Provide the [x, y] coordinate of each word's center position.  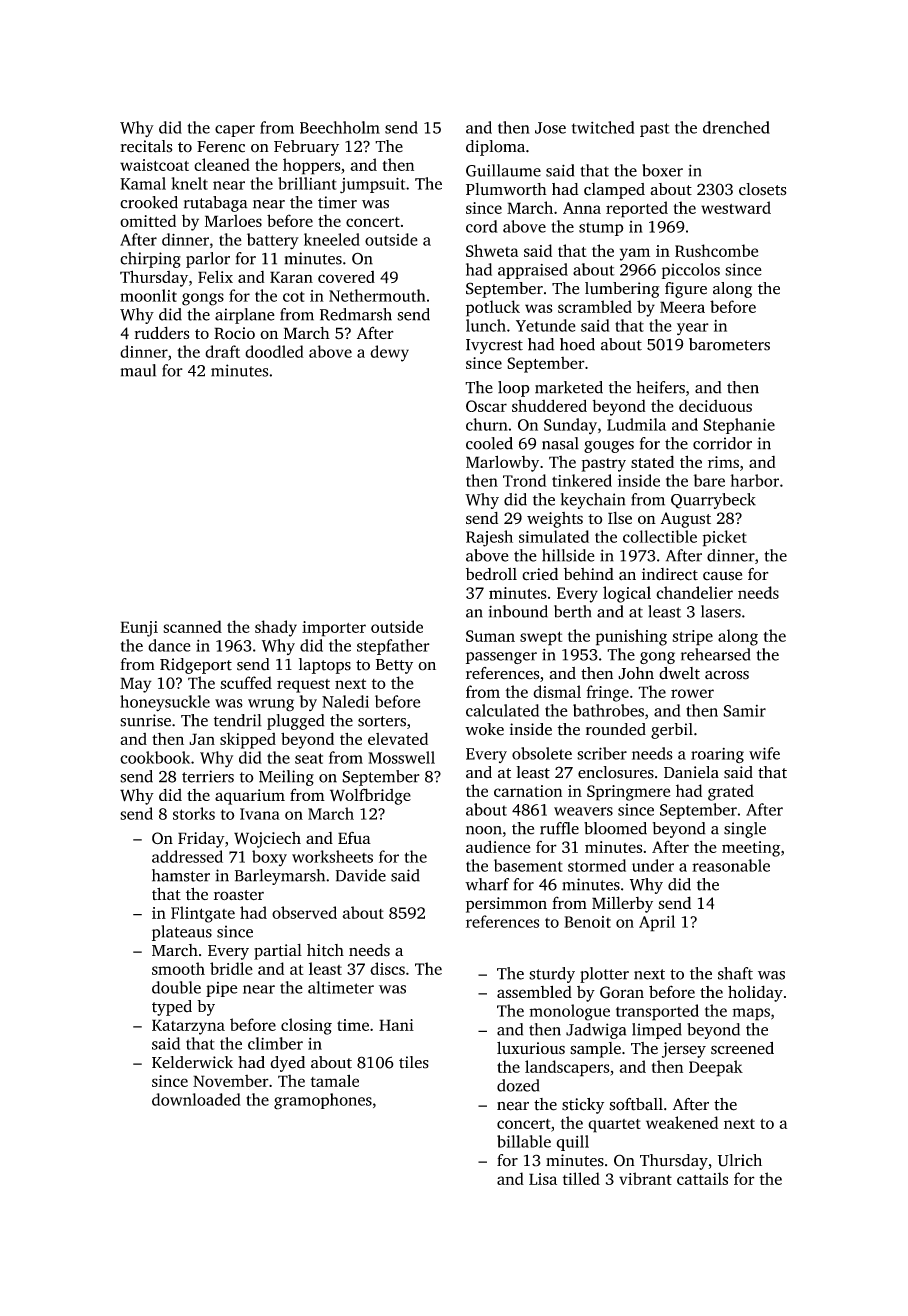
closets [763, 189]
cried [540, 574]
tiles [414, 1062]
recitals [146, 146]
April [657, 923]
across [727, 675]
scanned [192, 626]
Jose [550, 128]
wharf [487, 884]
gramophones [323, 1101]
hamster [181, 875]
